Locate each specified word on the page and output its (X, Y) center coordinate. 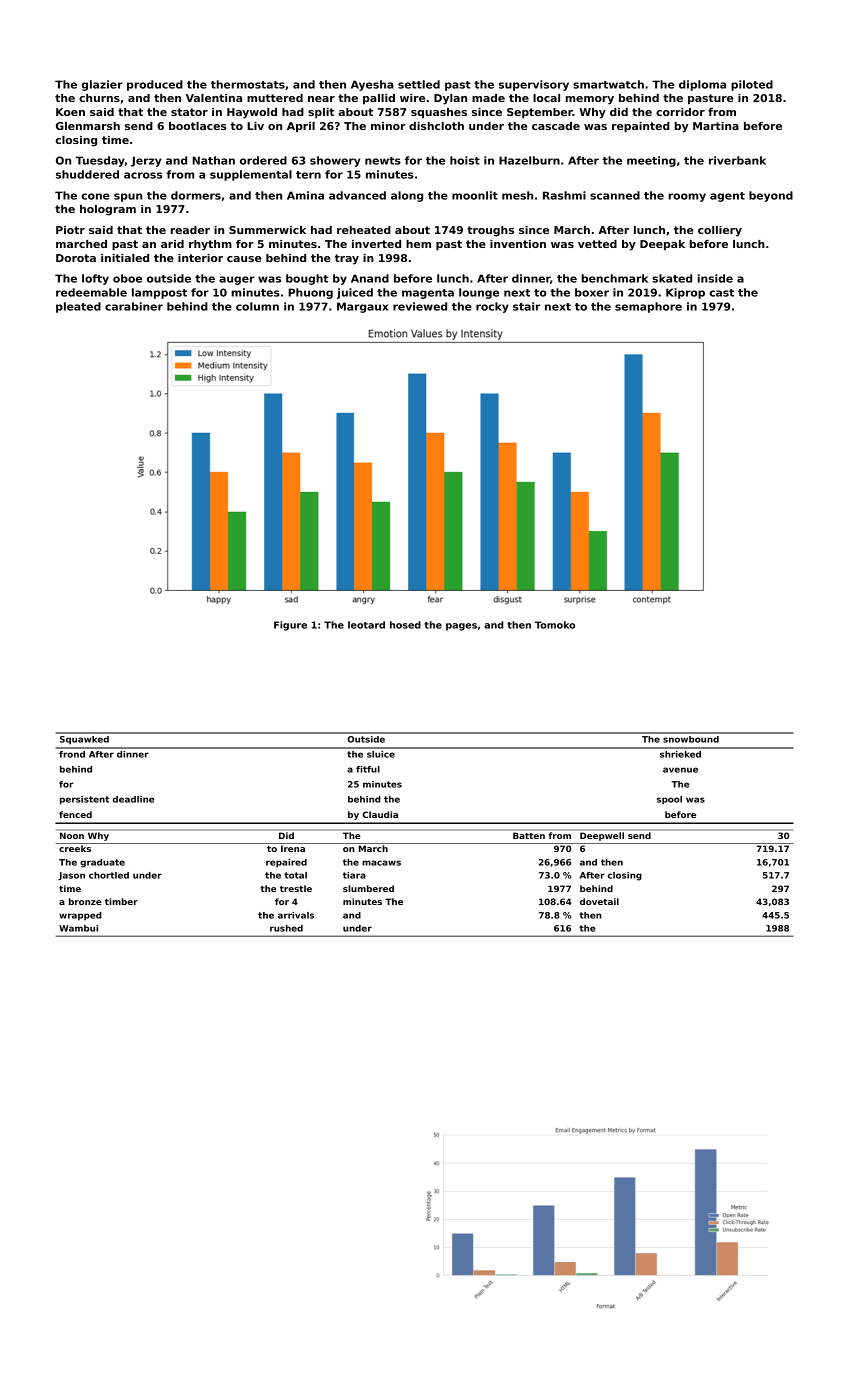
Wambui (78, 928)
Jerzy (146, 161)
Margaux (362, 307)
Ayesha (372, 85)
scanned (615, 195)
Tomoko (555, 625)
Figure (290, 626)
